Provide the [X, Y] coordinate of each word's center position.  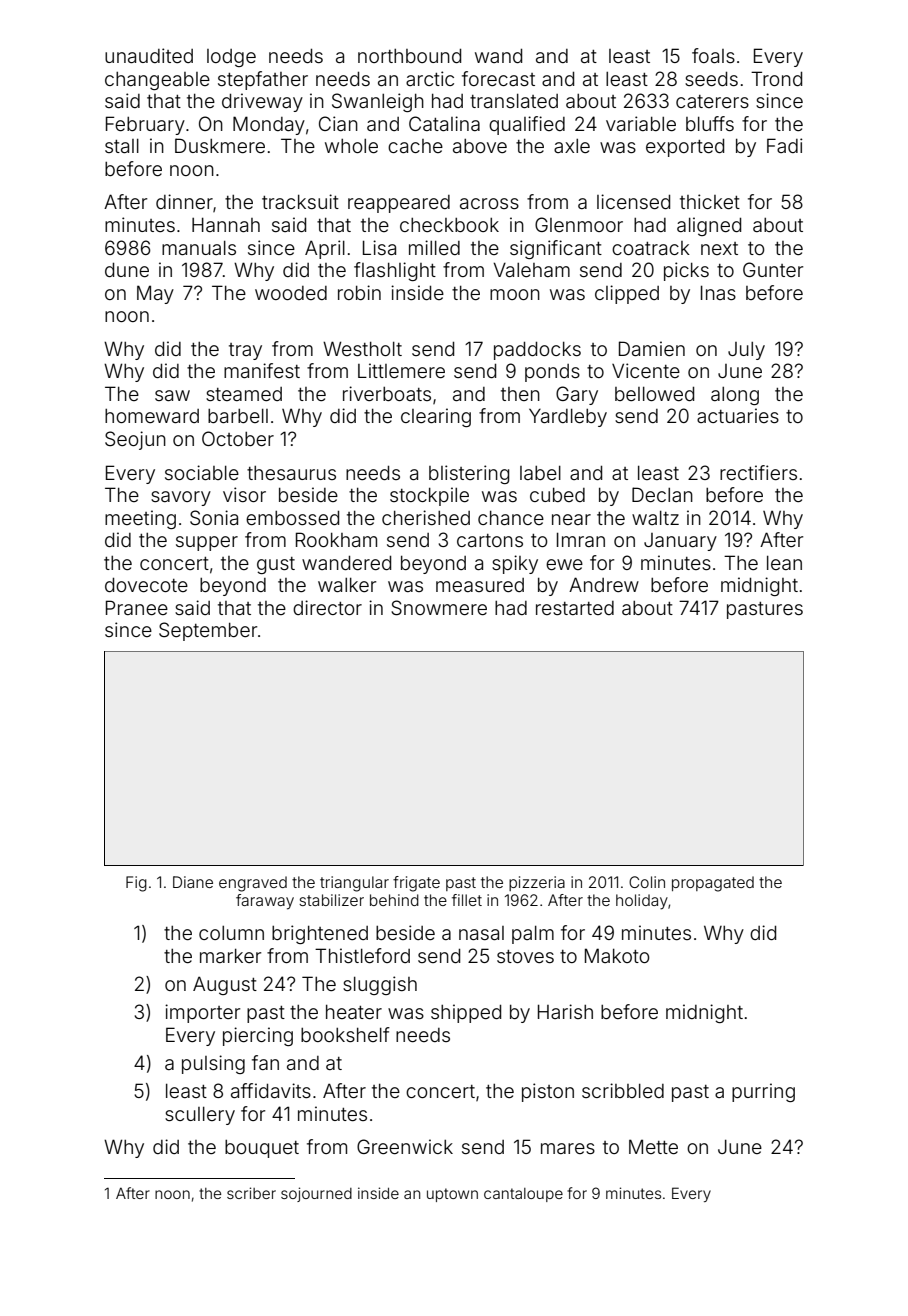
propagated [713, 884]
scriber [251, 1193]
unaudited [149, 55]
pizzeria [537, 883]
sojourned [316, 1194]
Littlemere [401, 370]
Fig [136, 884]
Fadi [785, 145]
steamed [244, 394]
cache [415, 146]
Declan [662, 494]
